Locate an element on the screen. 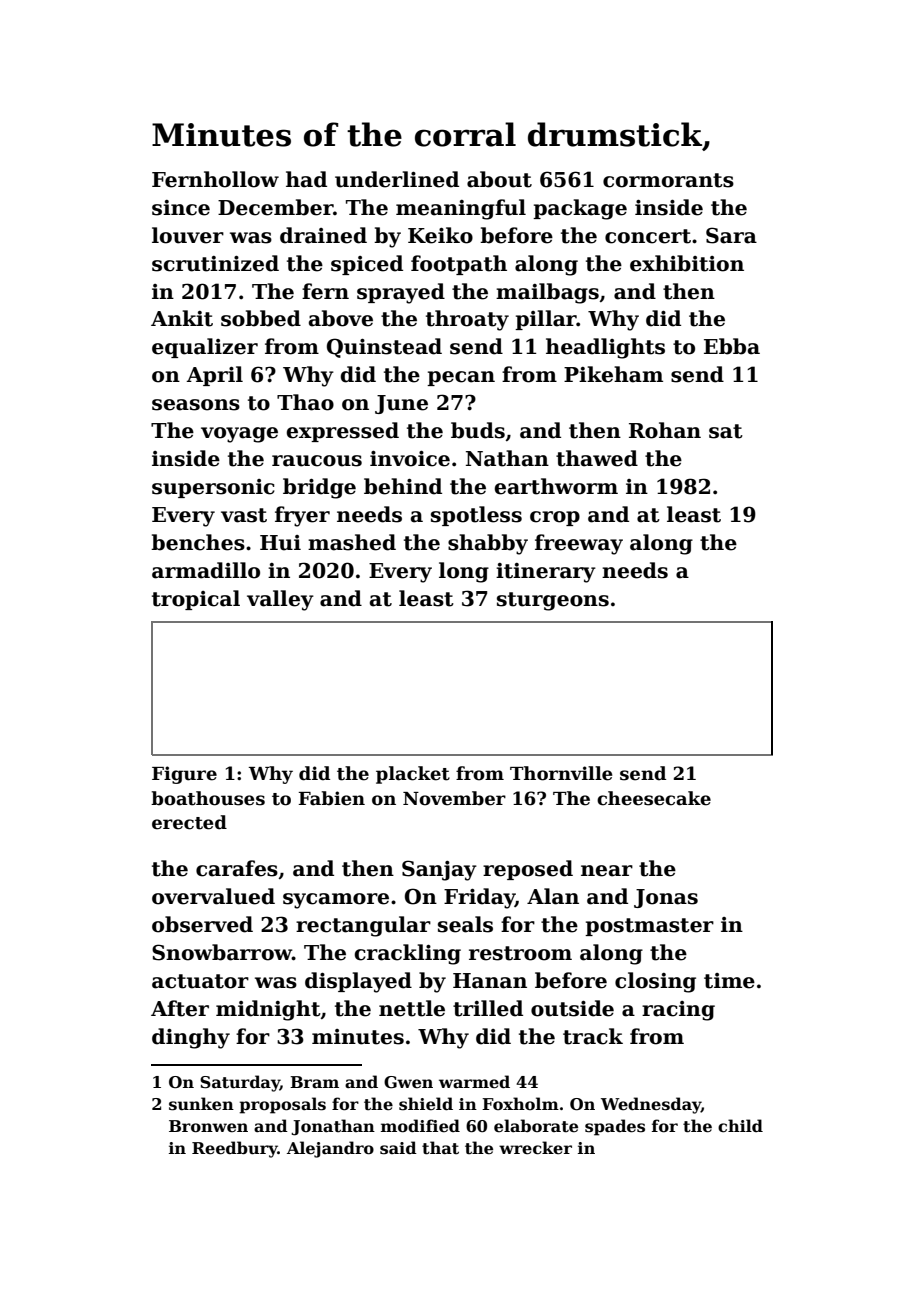 The image size is (924, 1311). cormorants is located at coordinates (668, 180).
